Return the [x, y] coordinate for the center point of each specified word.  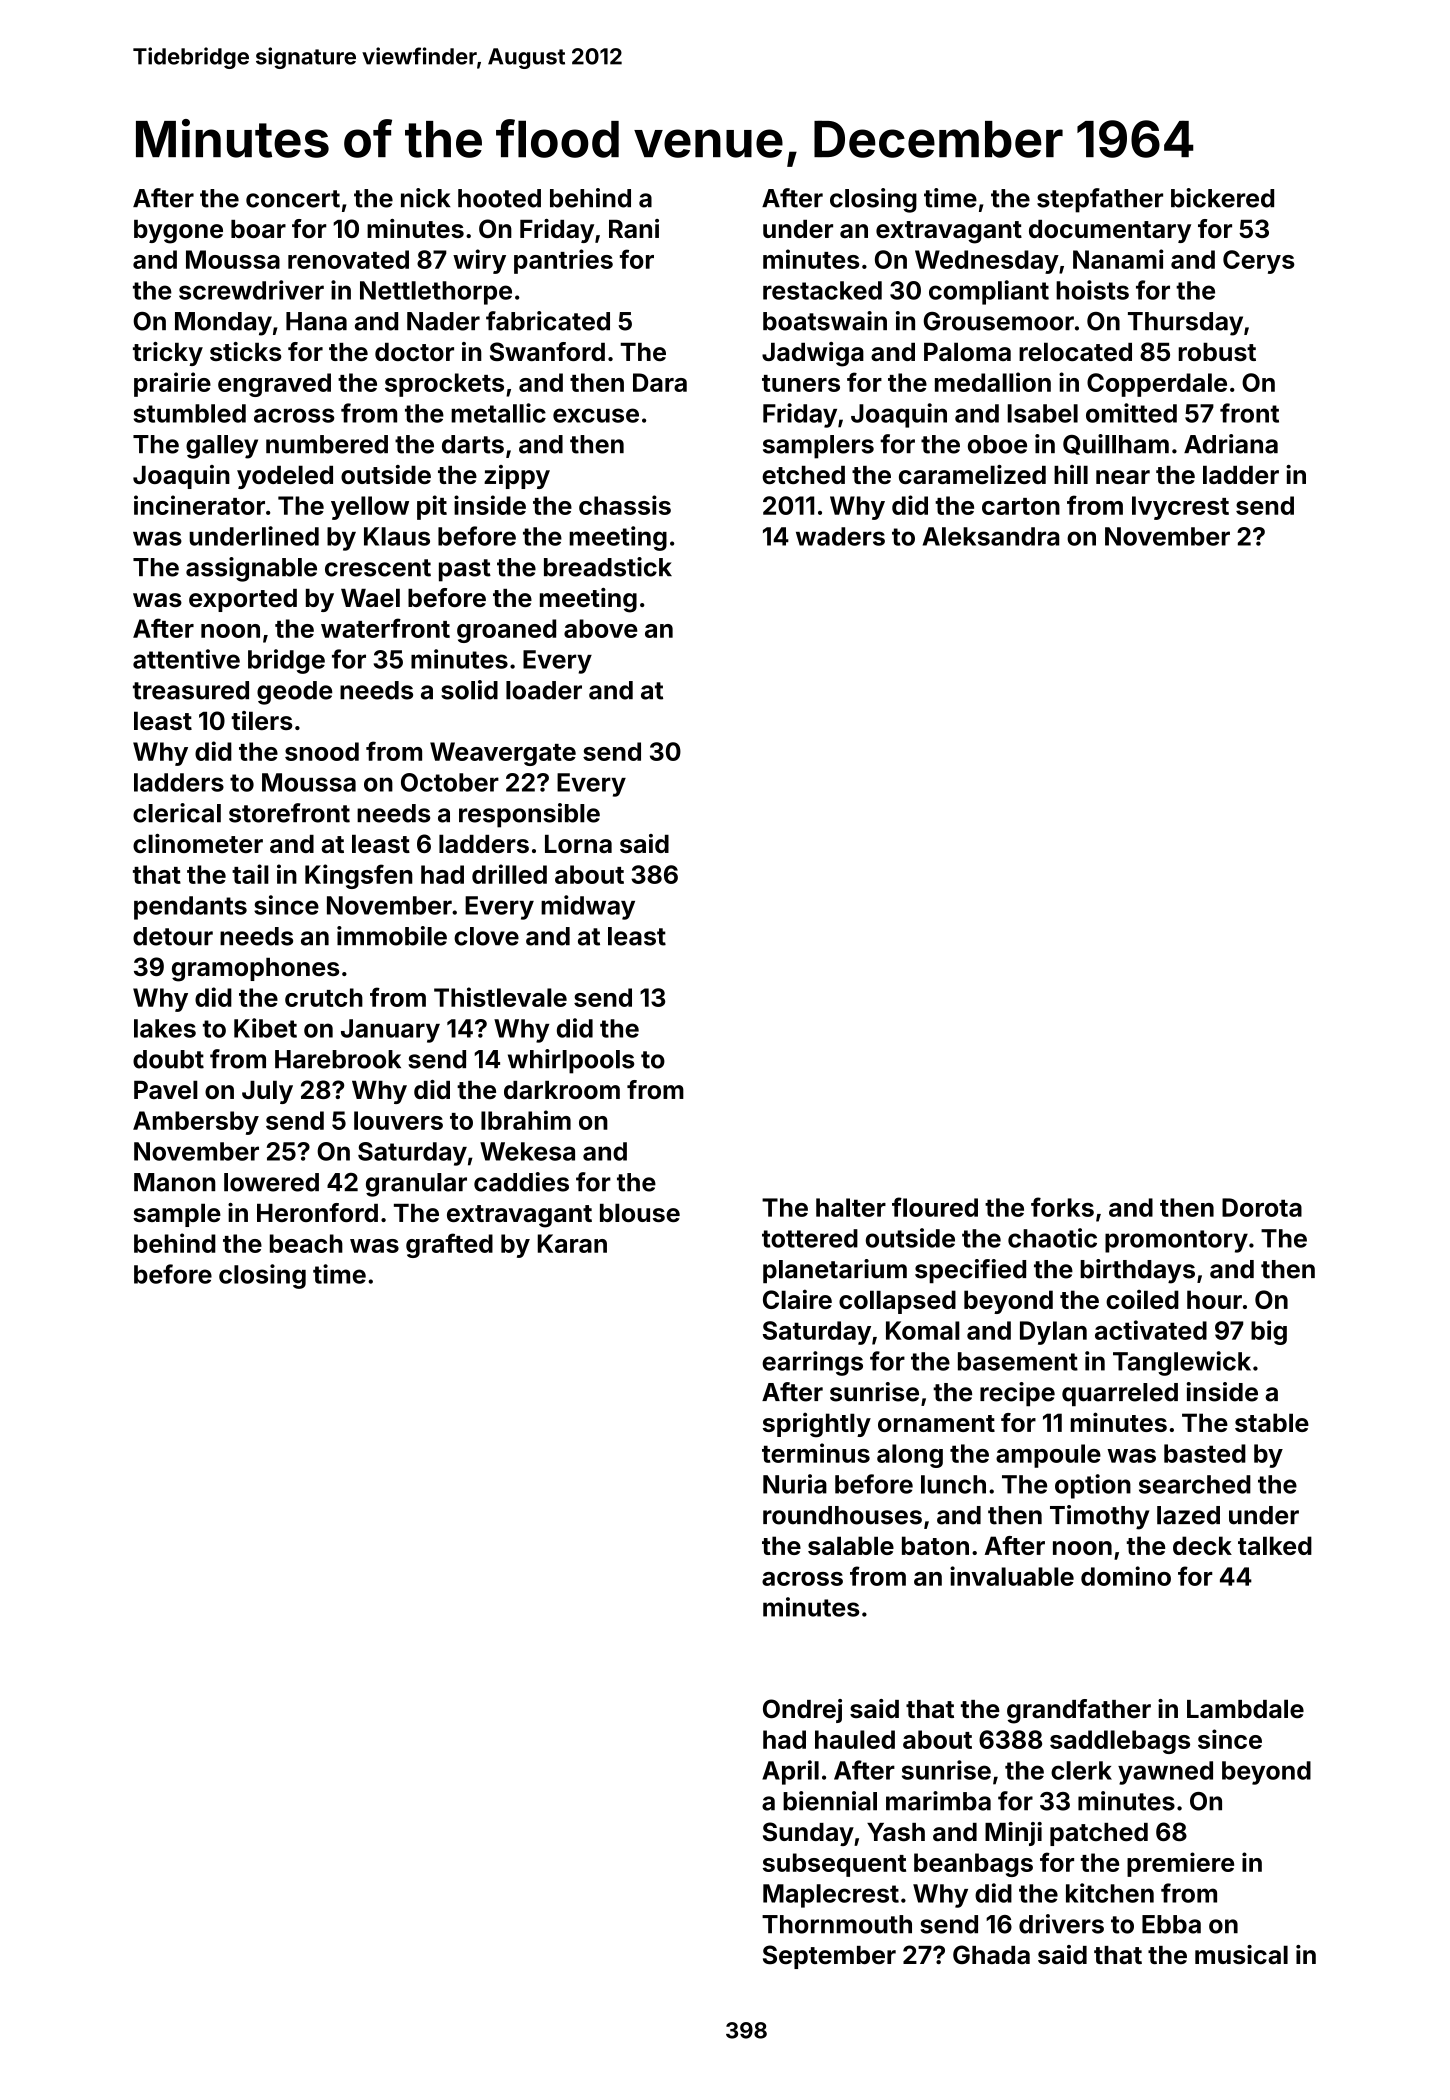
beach [306, 1243]
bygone [178, 232]
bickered [1222, 198]
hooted [499, 198]
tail [250, 874]
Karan [572, 1243]
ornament [936, 1423]
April [790, 1772]
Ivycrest [1180, 508]
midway [588, 907]
